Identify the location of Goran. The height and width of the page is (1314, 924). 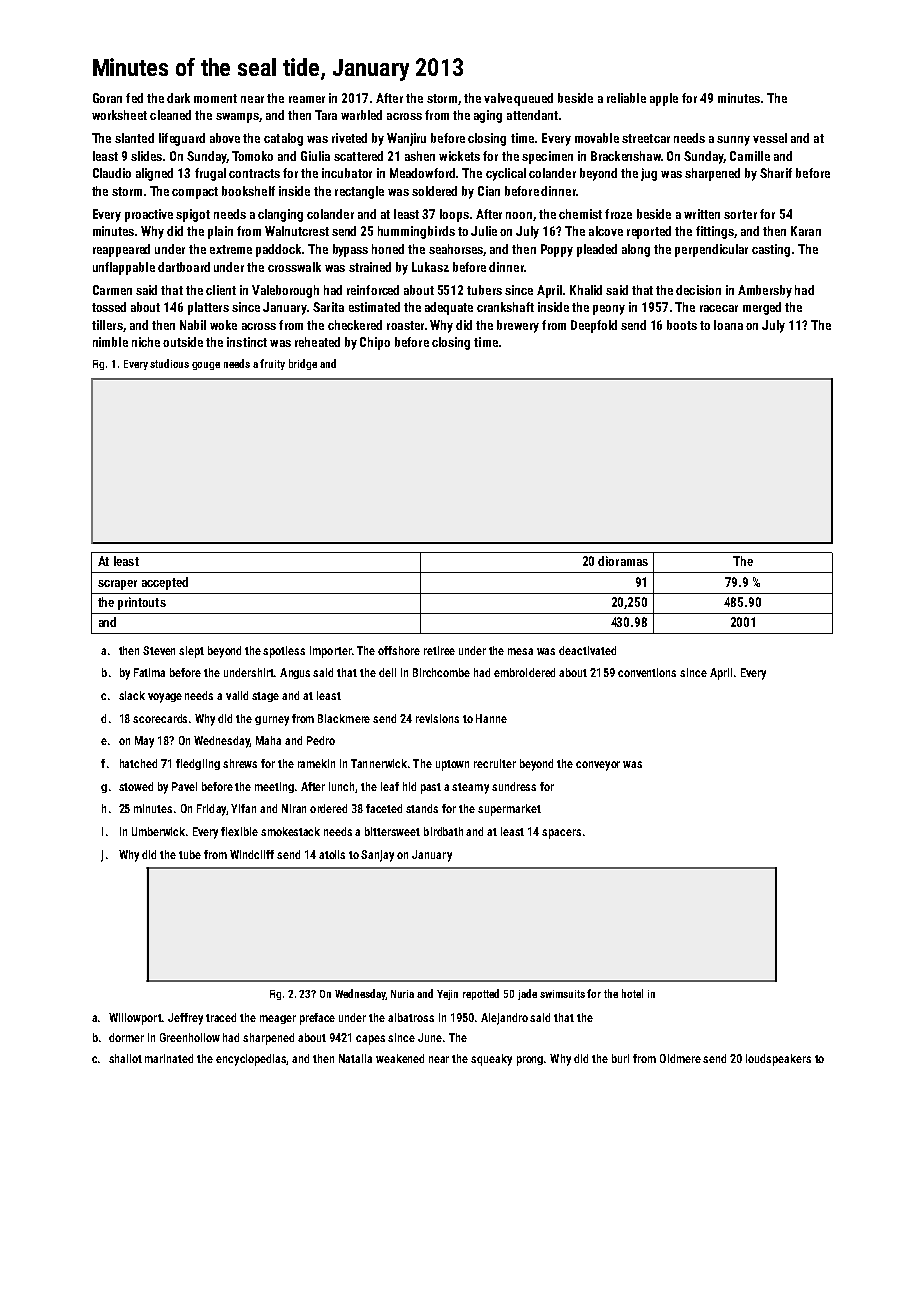
(107, 98).
